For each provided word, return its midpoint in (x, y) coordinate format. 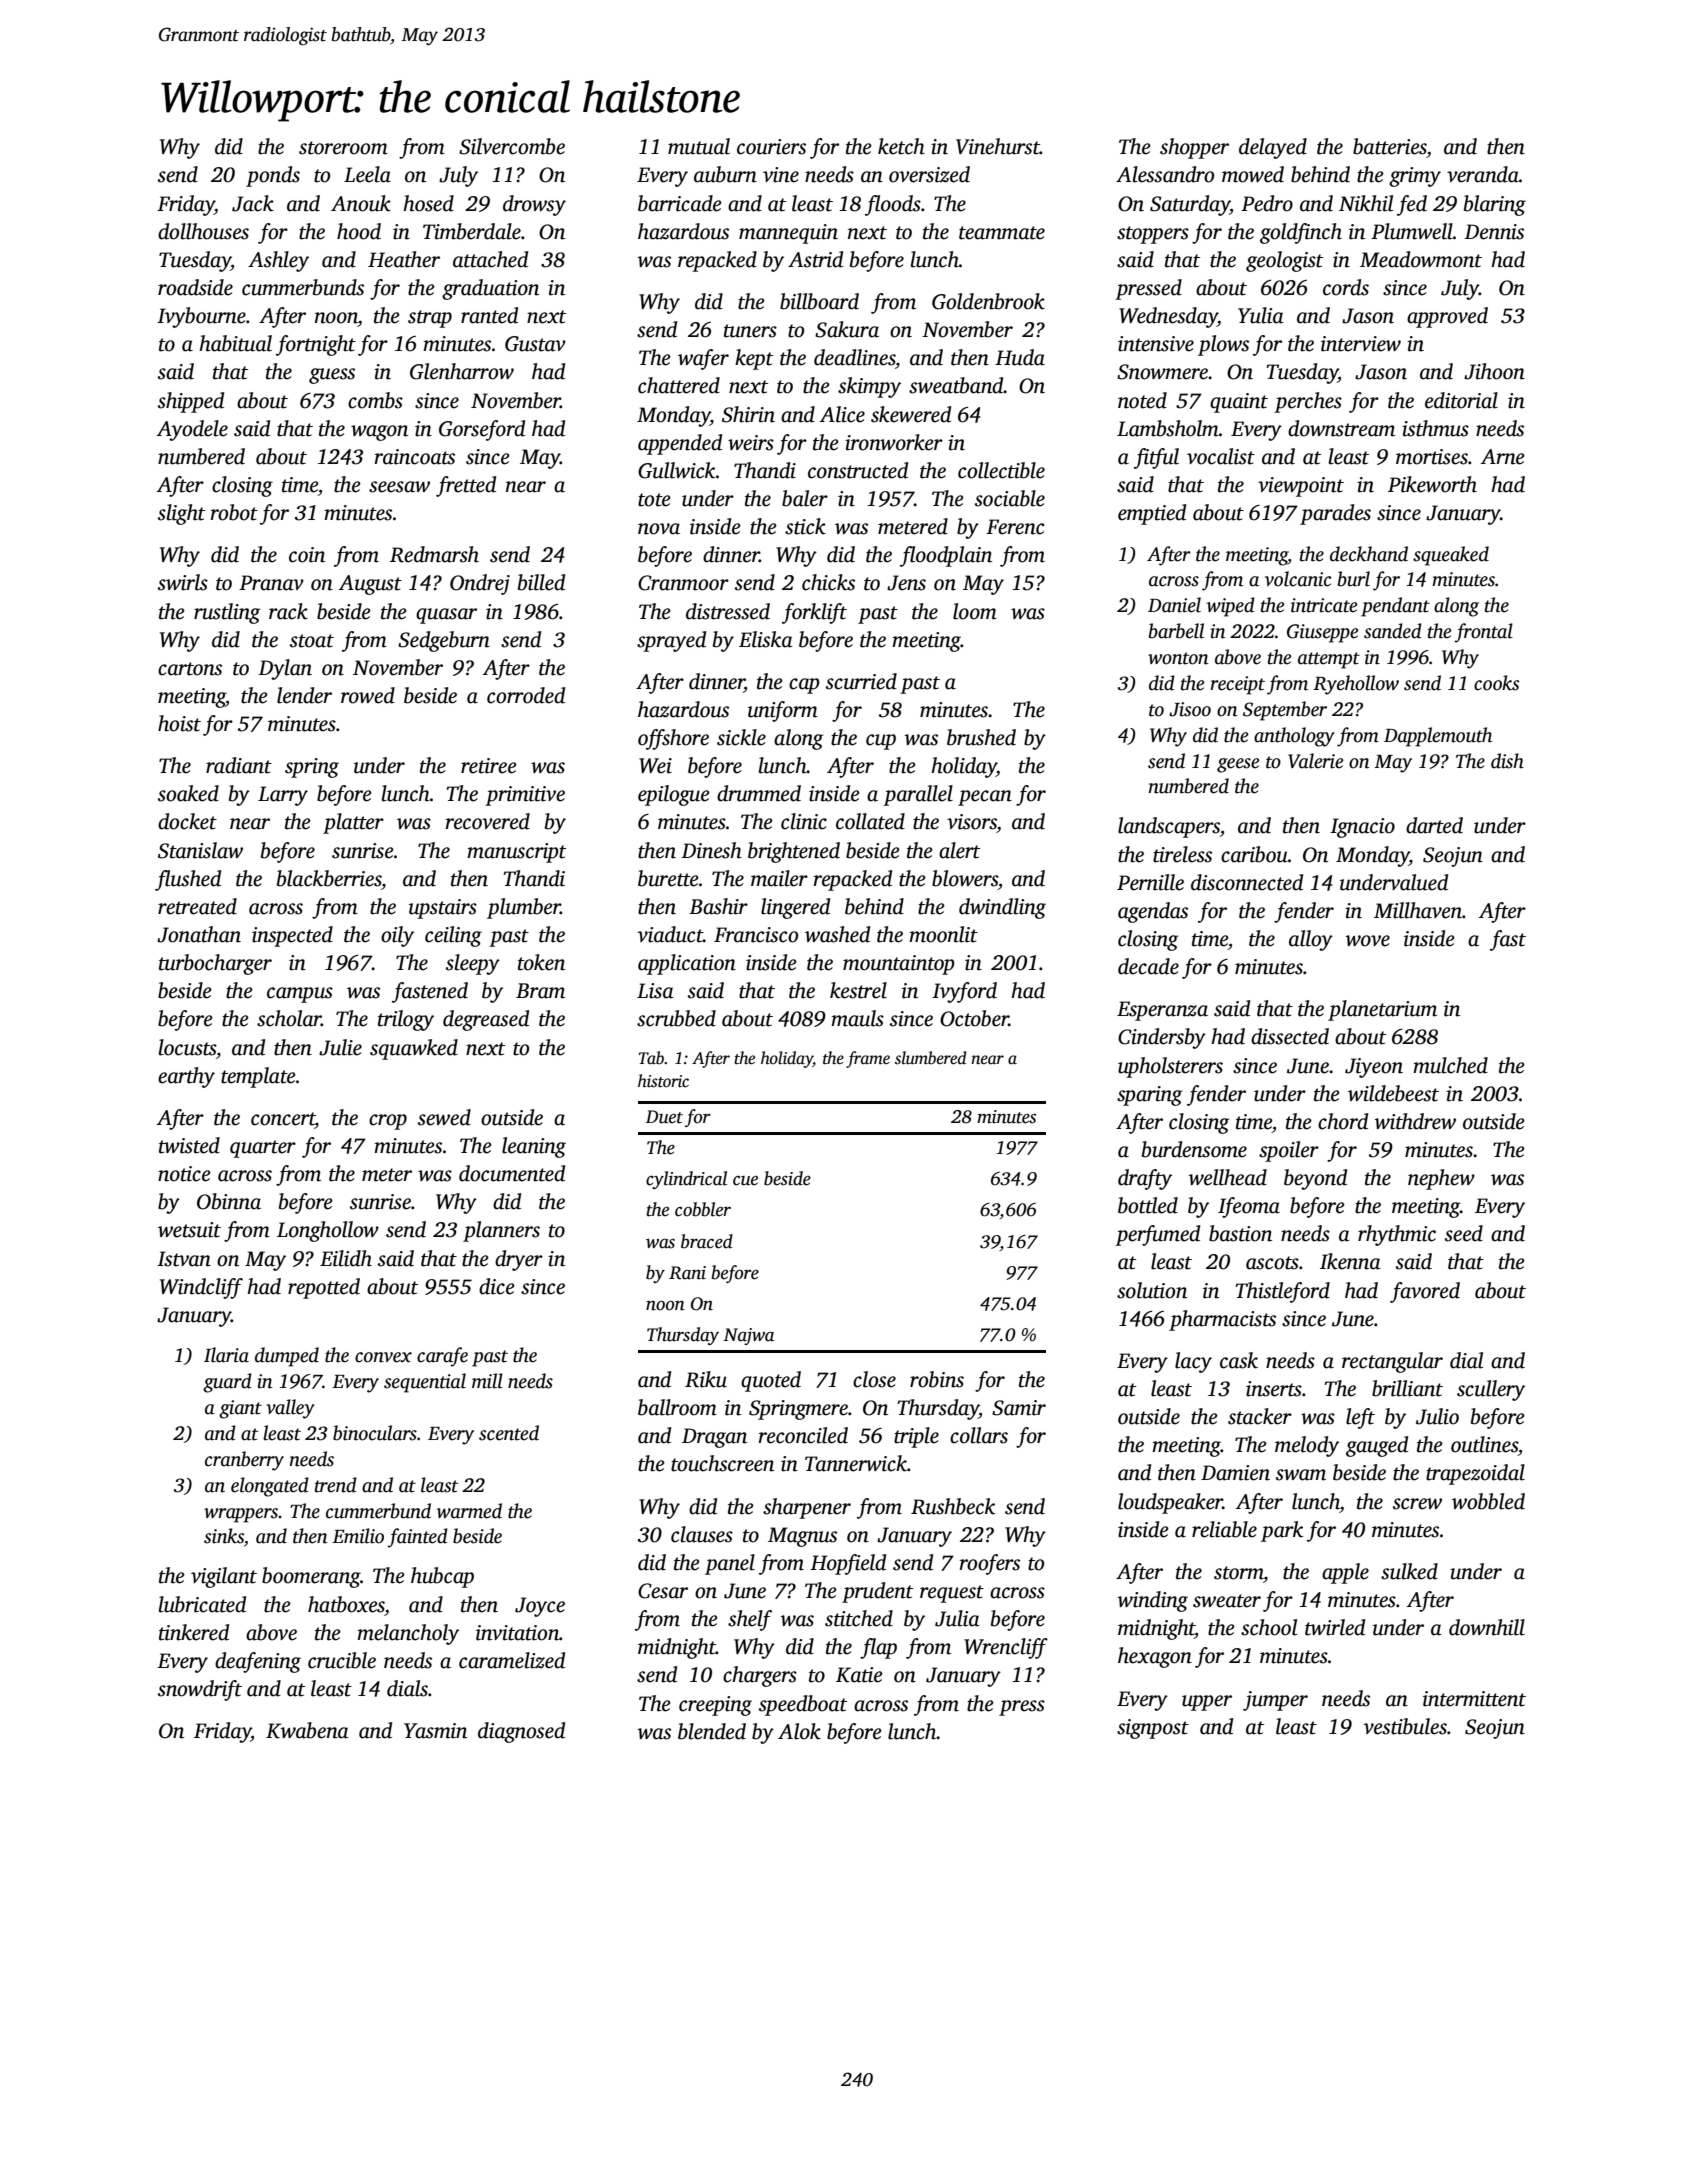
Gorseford (482, 430)
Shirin (748, 414)
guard (227, 1383)
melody (1307, 1446)
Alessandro (1165, 174)
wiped (1231, 607)
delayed (1273, 148)
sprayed (671, 641)
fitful (1156, 458)
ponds (273, 176)
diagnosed (521, 1732)
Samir (1019, 1408)
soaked (188, 793)
